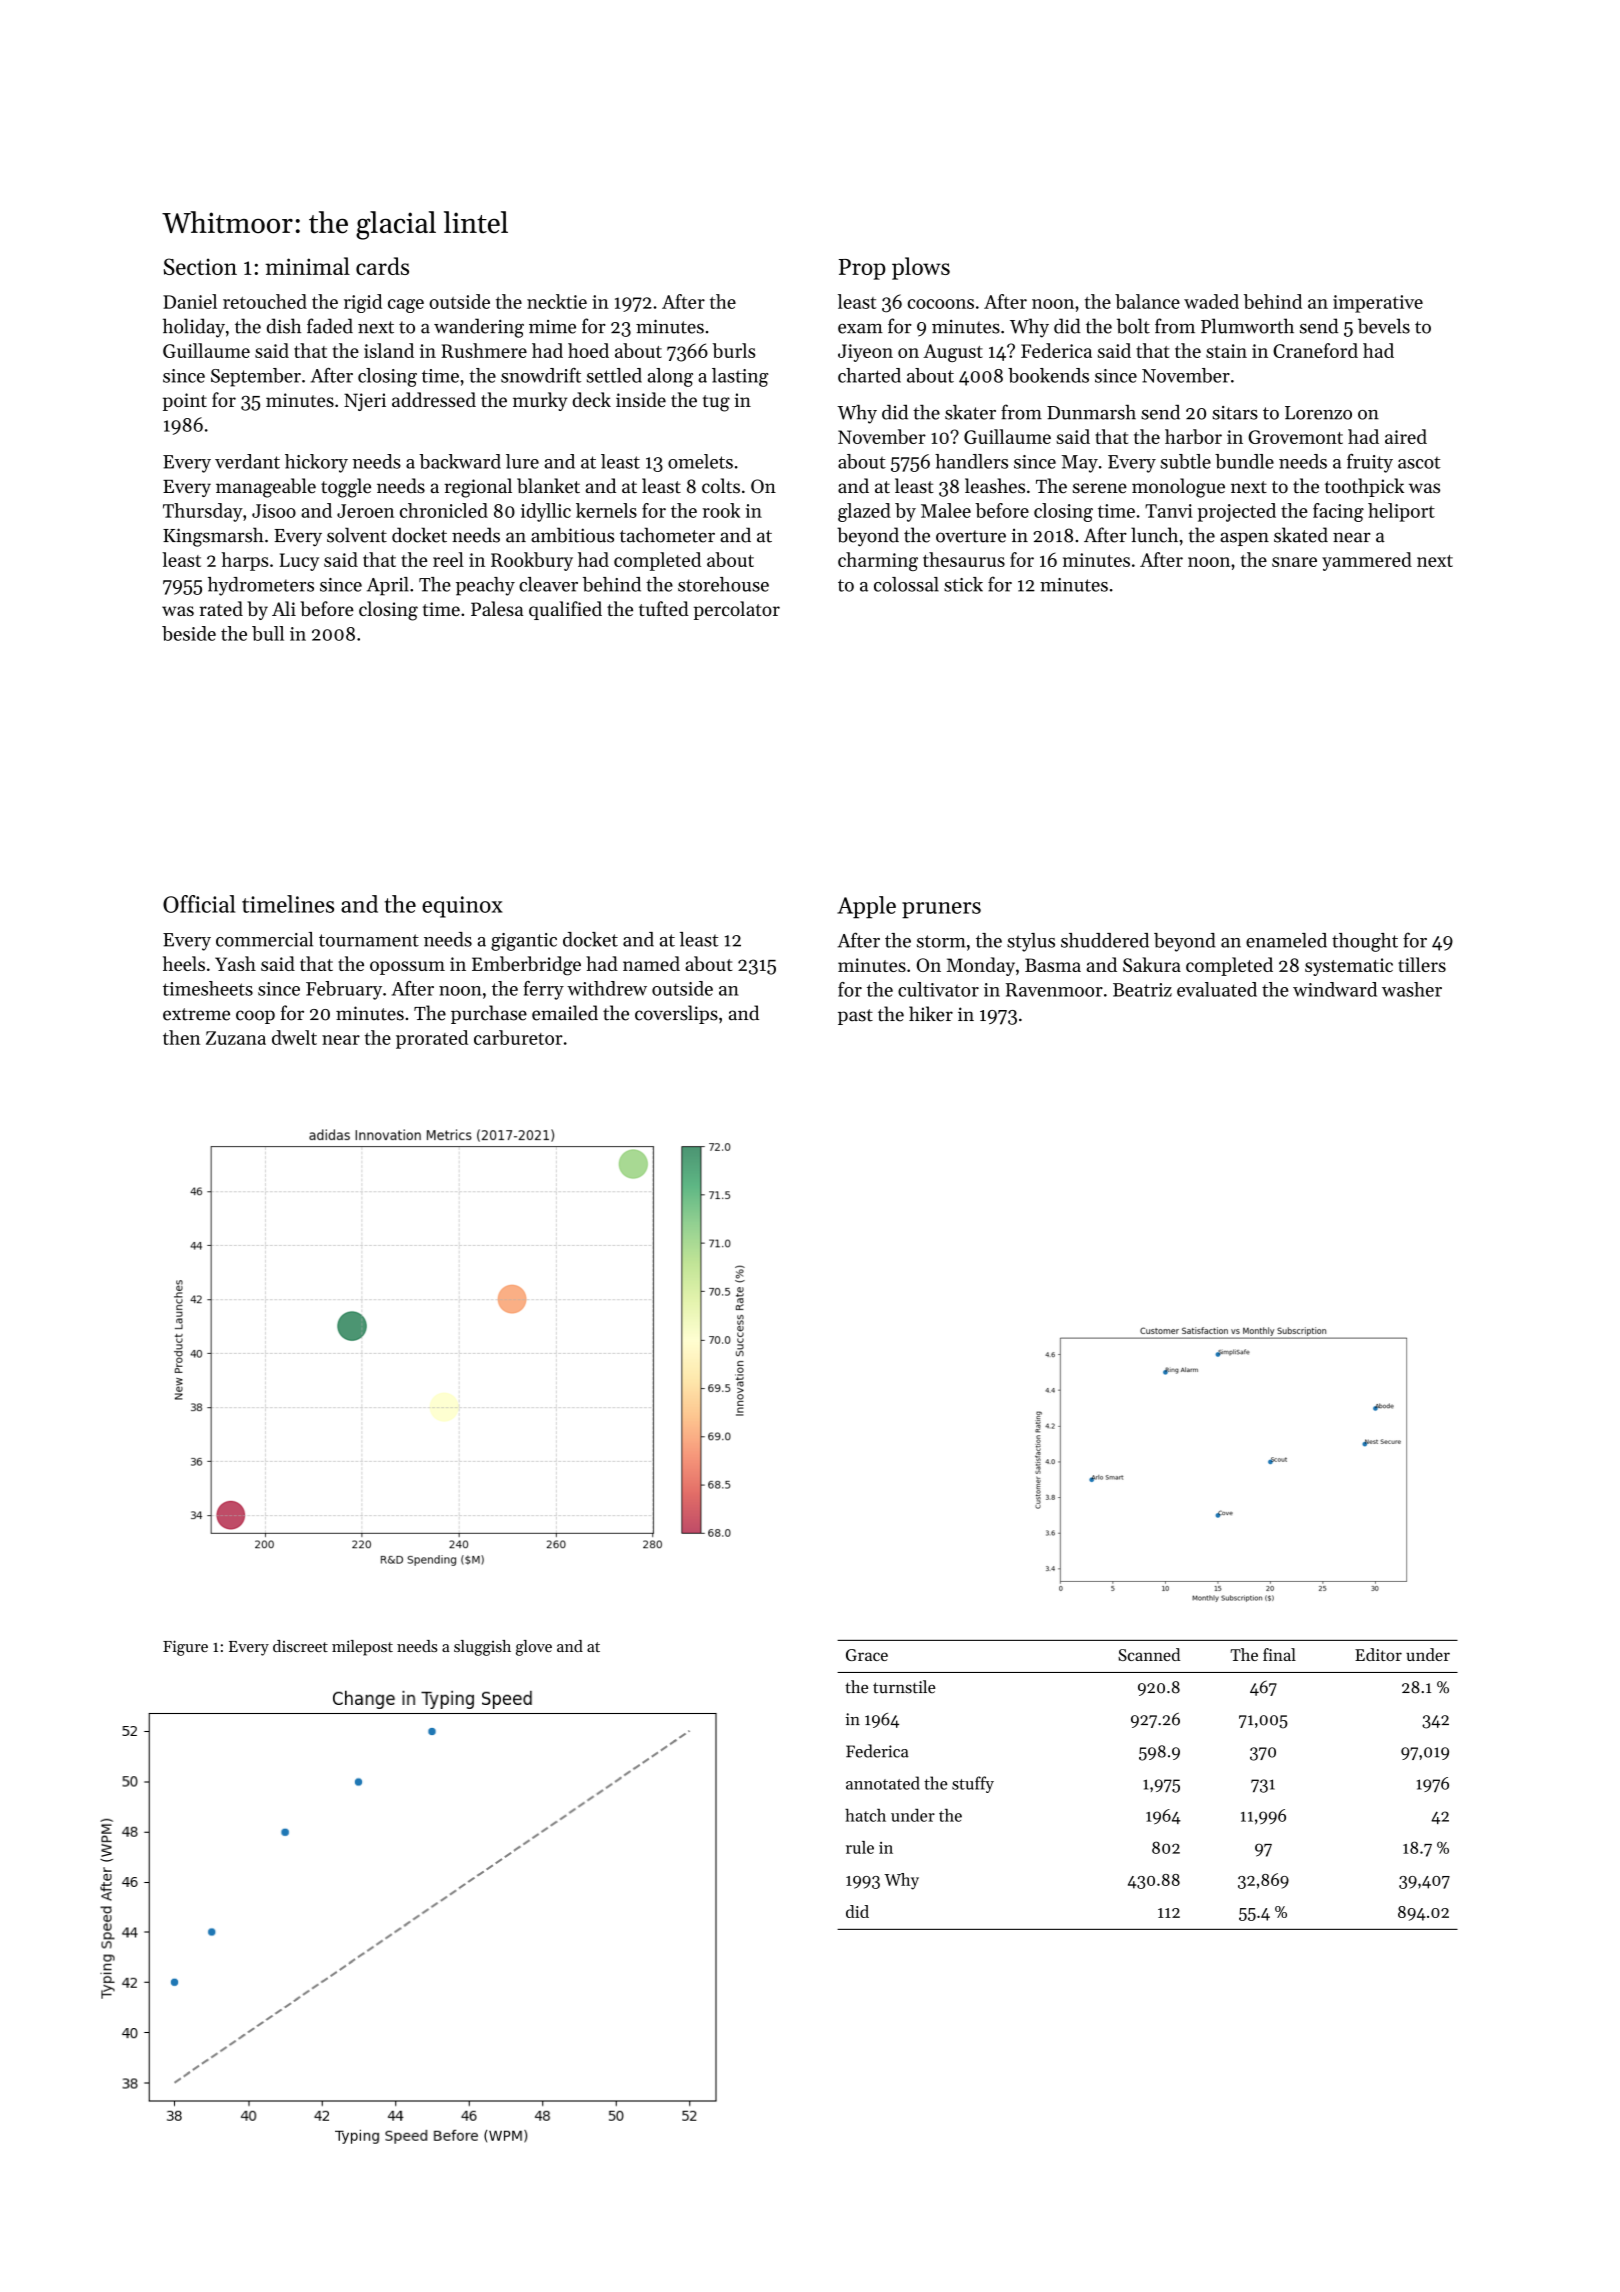  I want to click on imperative, so click(1378, 304).
